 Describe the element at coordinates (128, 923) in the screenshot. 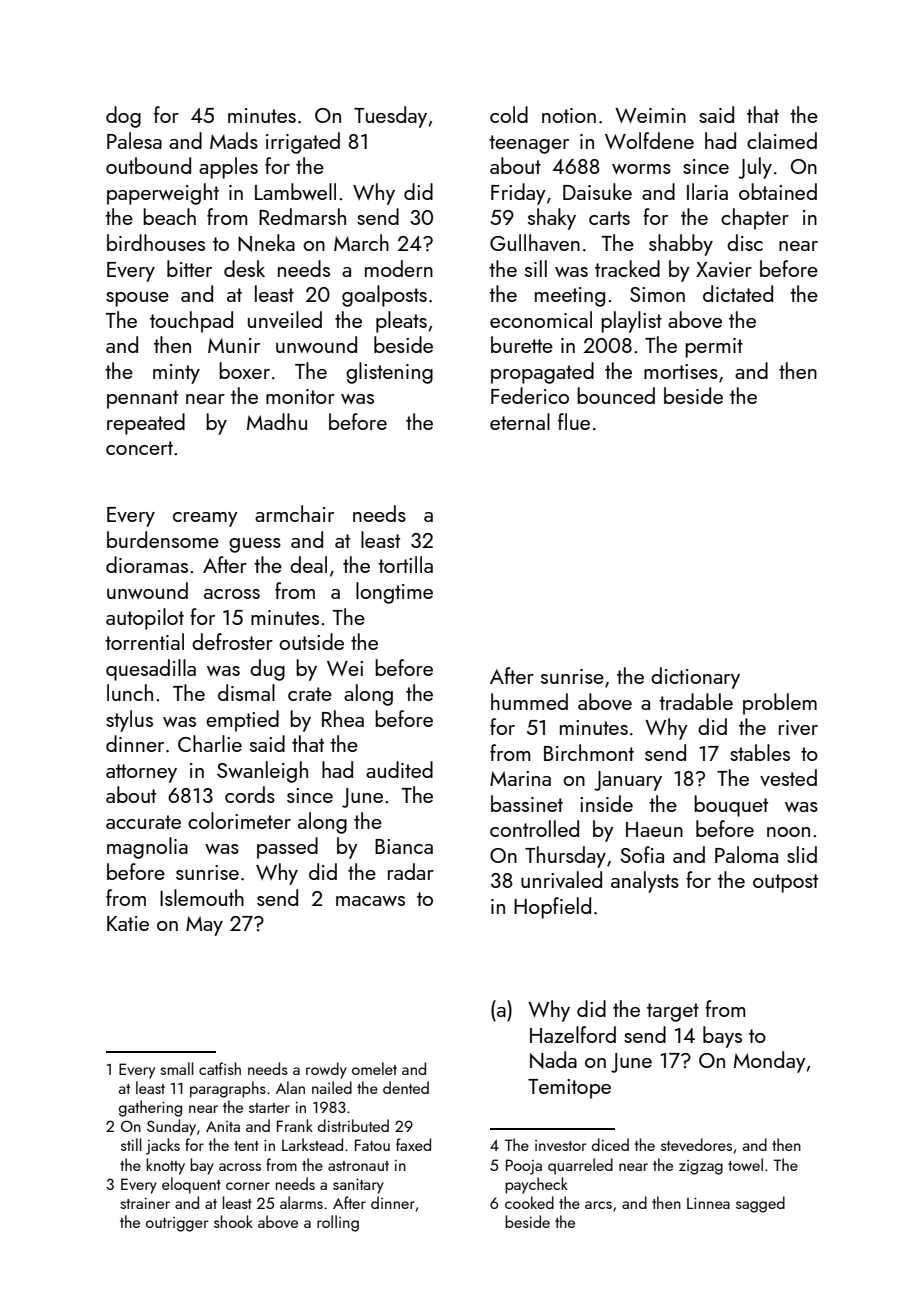

I see `Katie` at that location.
